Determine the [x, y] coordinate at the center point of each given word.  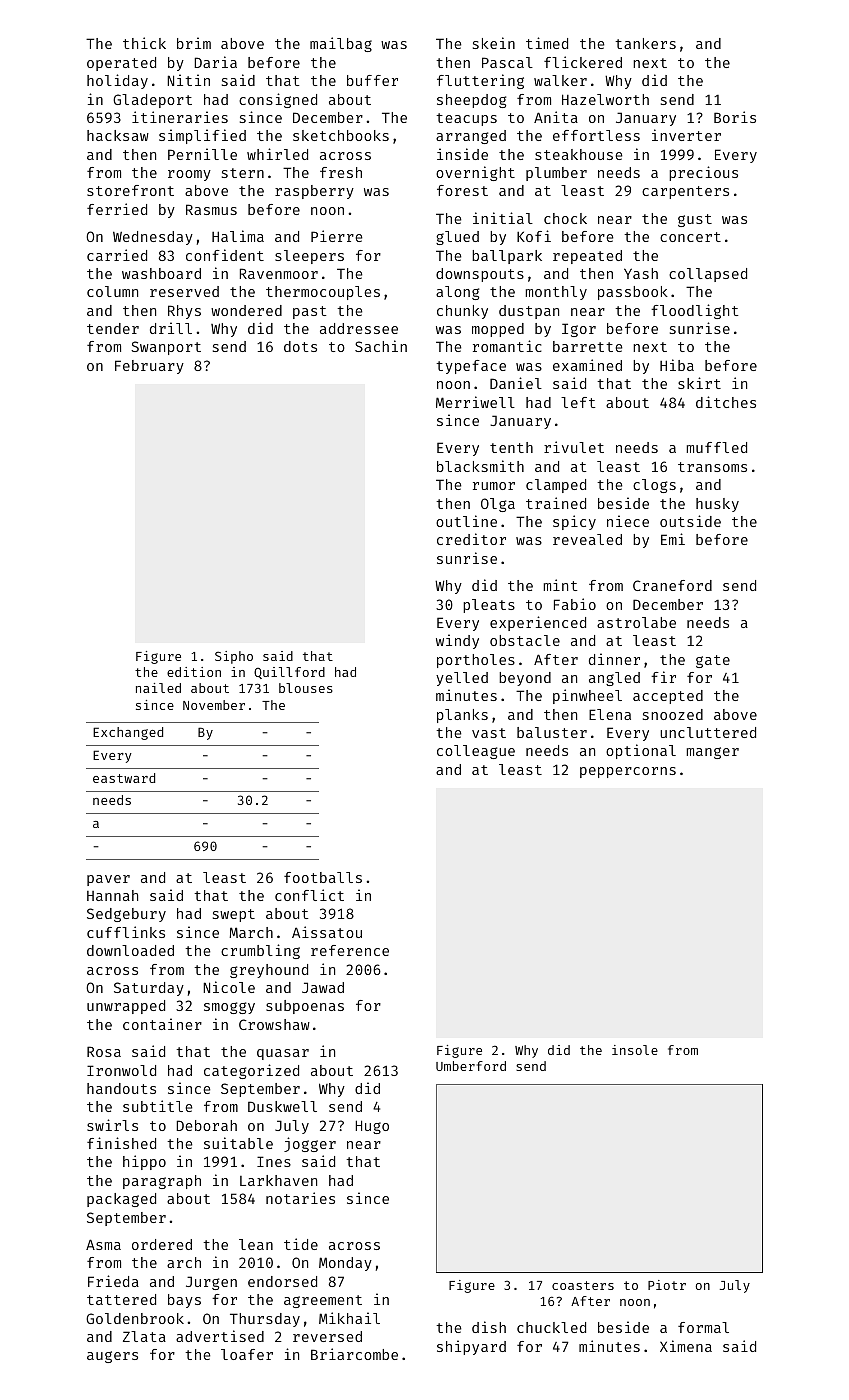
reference [350, 950]
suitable [238, 1143]
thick [144, 43]
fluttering [480, 81]
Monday [345, 1264]
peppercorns [628, 772]
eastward [124, 778]
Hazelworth [605, 99]
